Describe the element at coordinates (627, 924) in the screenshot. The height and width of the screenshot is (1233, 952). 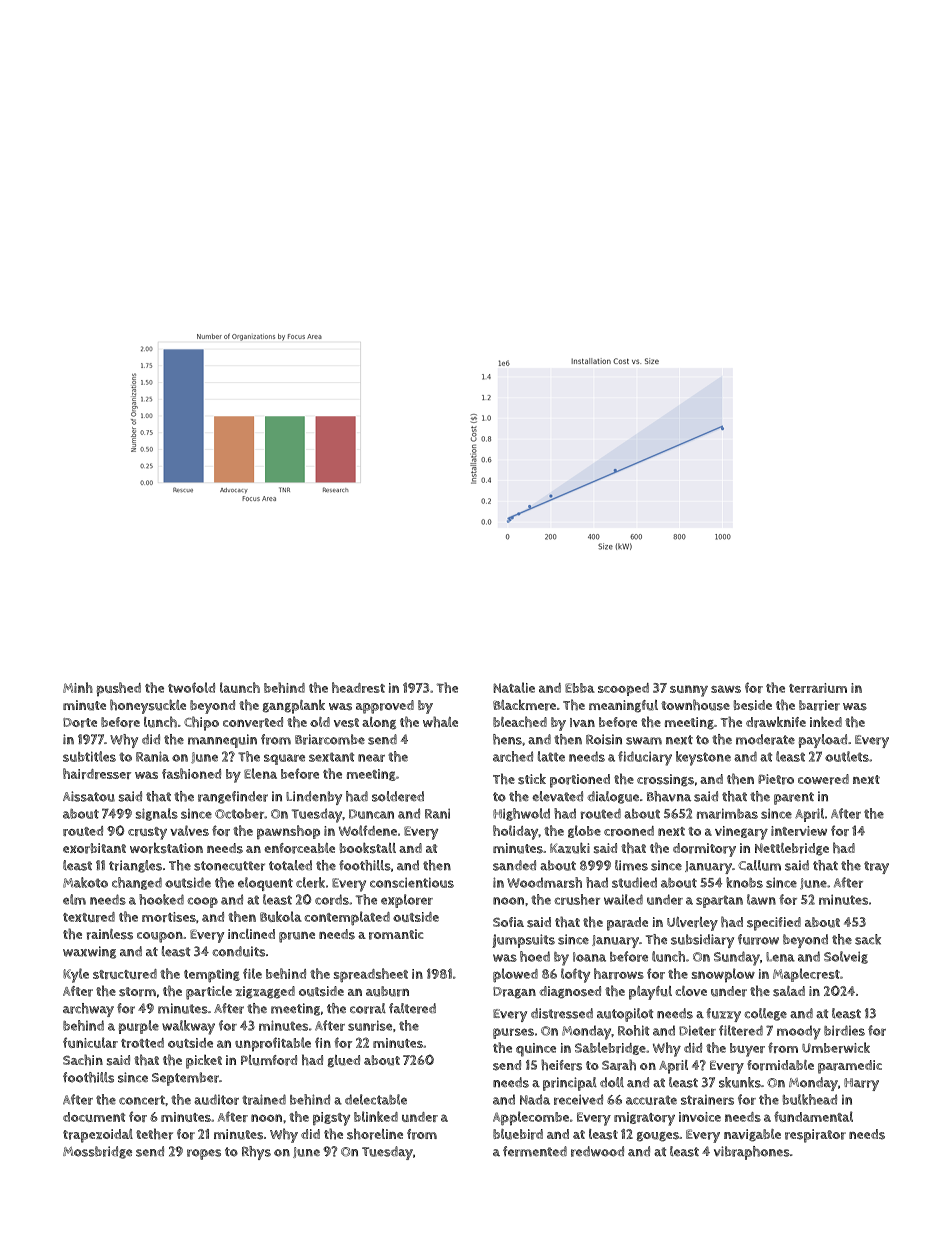
I see `parade` at that location.
